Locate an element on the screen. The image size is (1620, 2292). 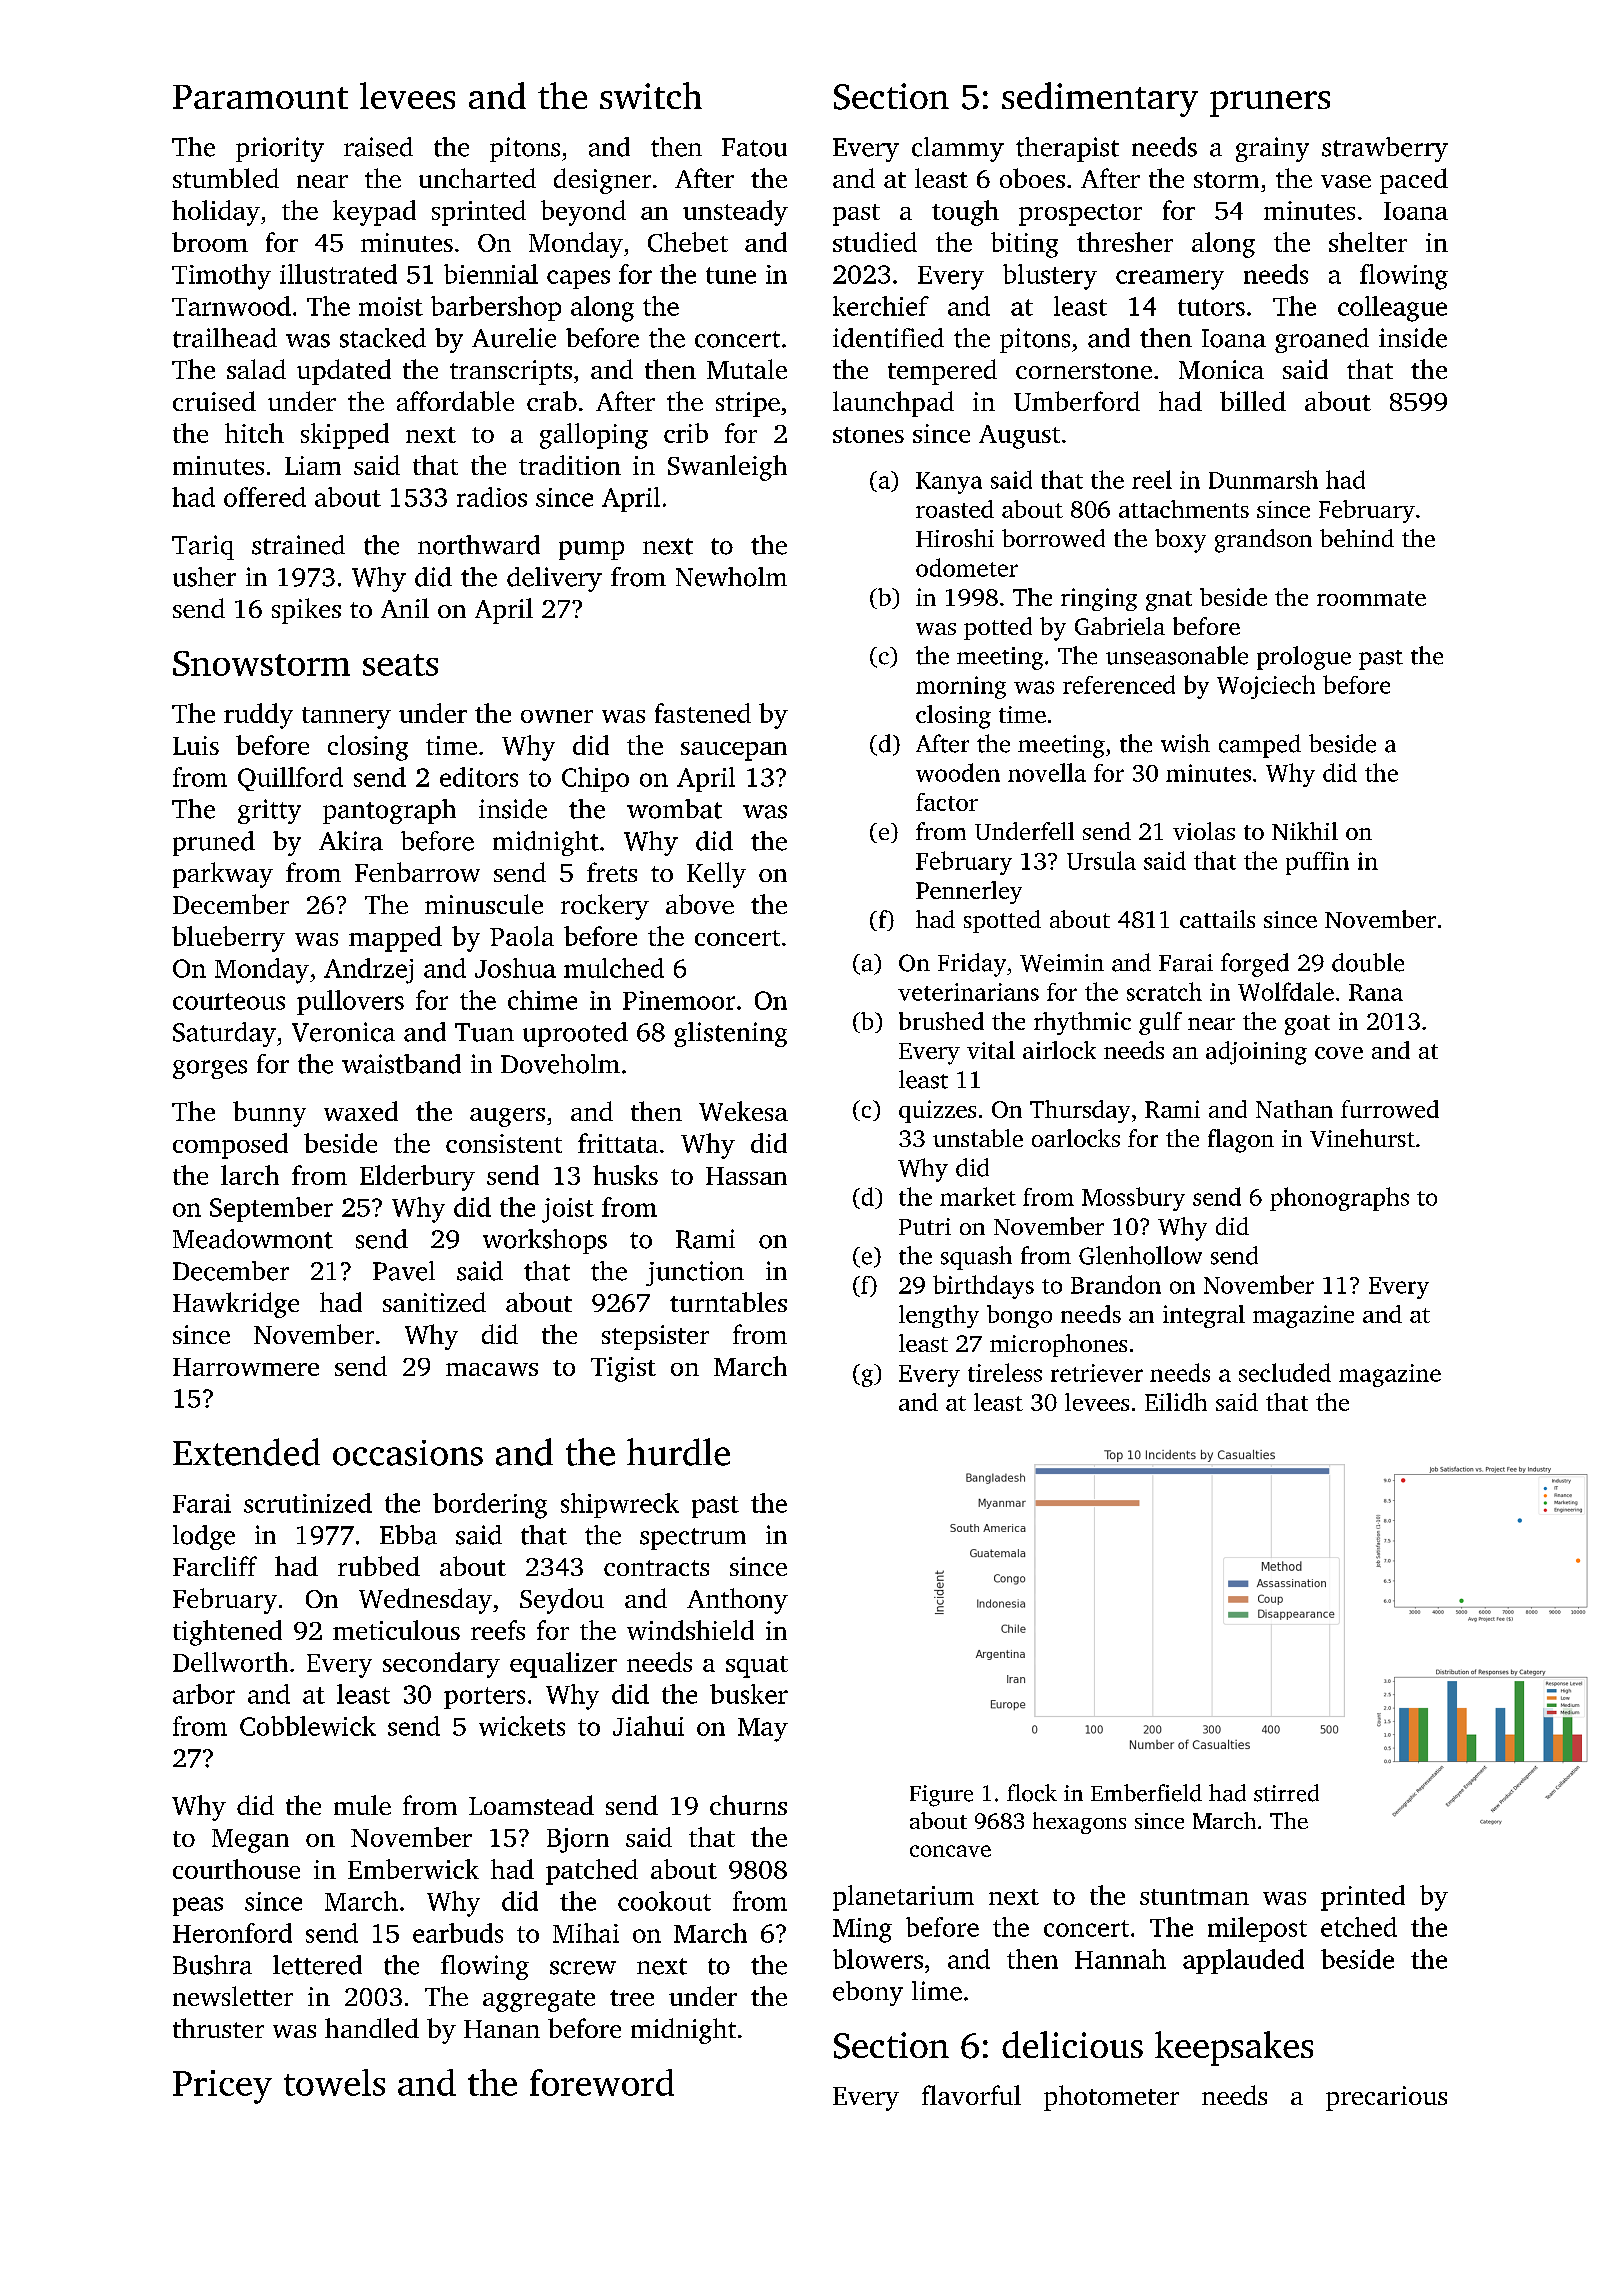
seats is located at coordinates (400, 665).
